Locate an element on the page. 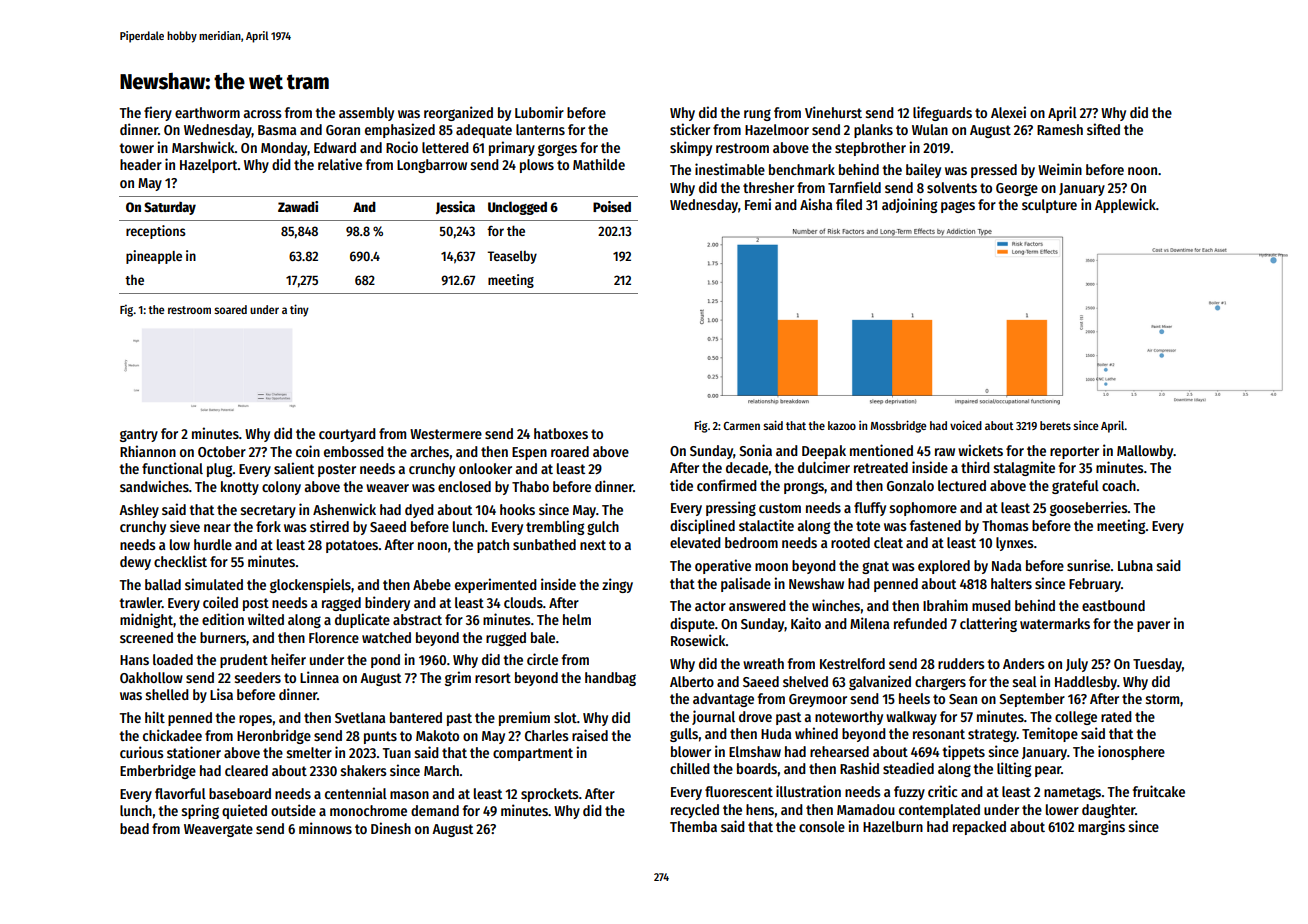  Oakhollow is located at coordinates (151, 677).
